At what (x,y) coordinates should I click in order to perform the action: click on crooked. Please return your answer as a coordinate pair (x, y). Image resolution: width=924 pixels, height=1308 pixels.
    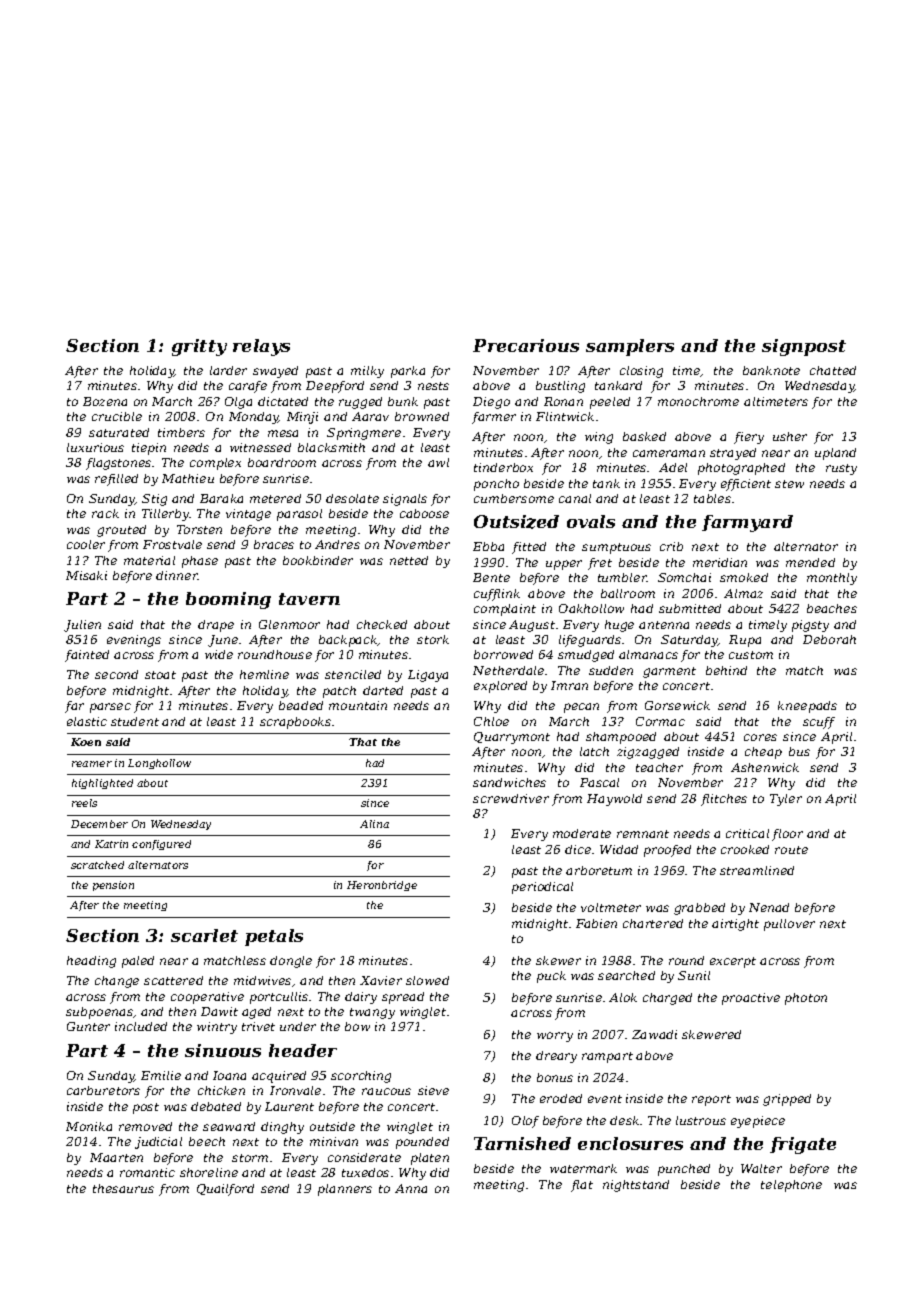
    Looking at the image, I should click on (745, 849).
